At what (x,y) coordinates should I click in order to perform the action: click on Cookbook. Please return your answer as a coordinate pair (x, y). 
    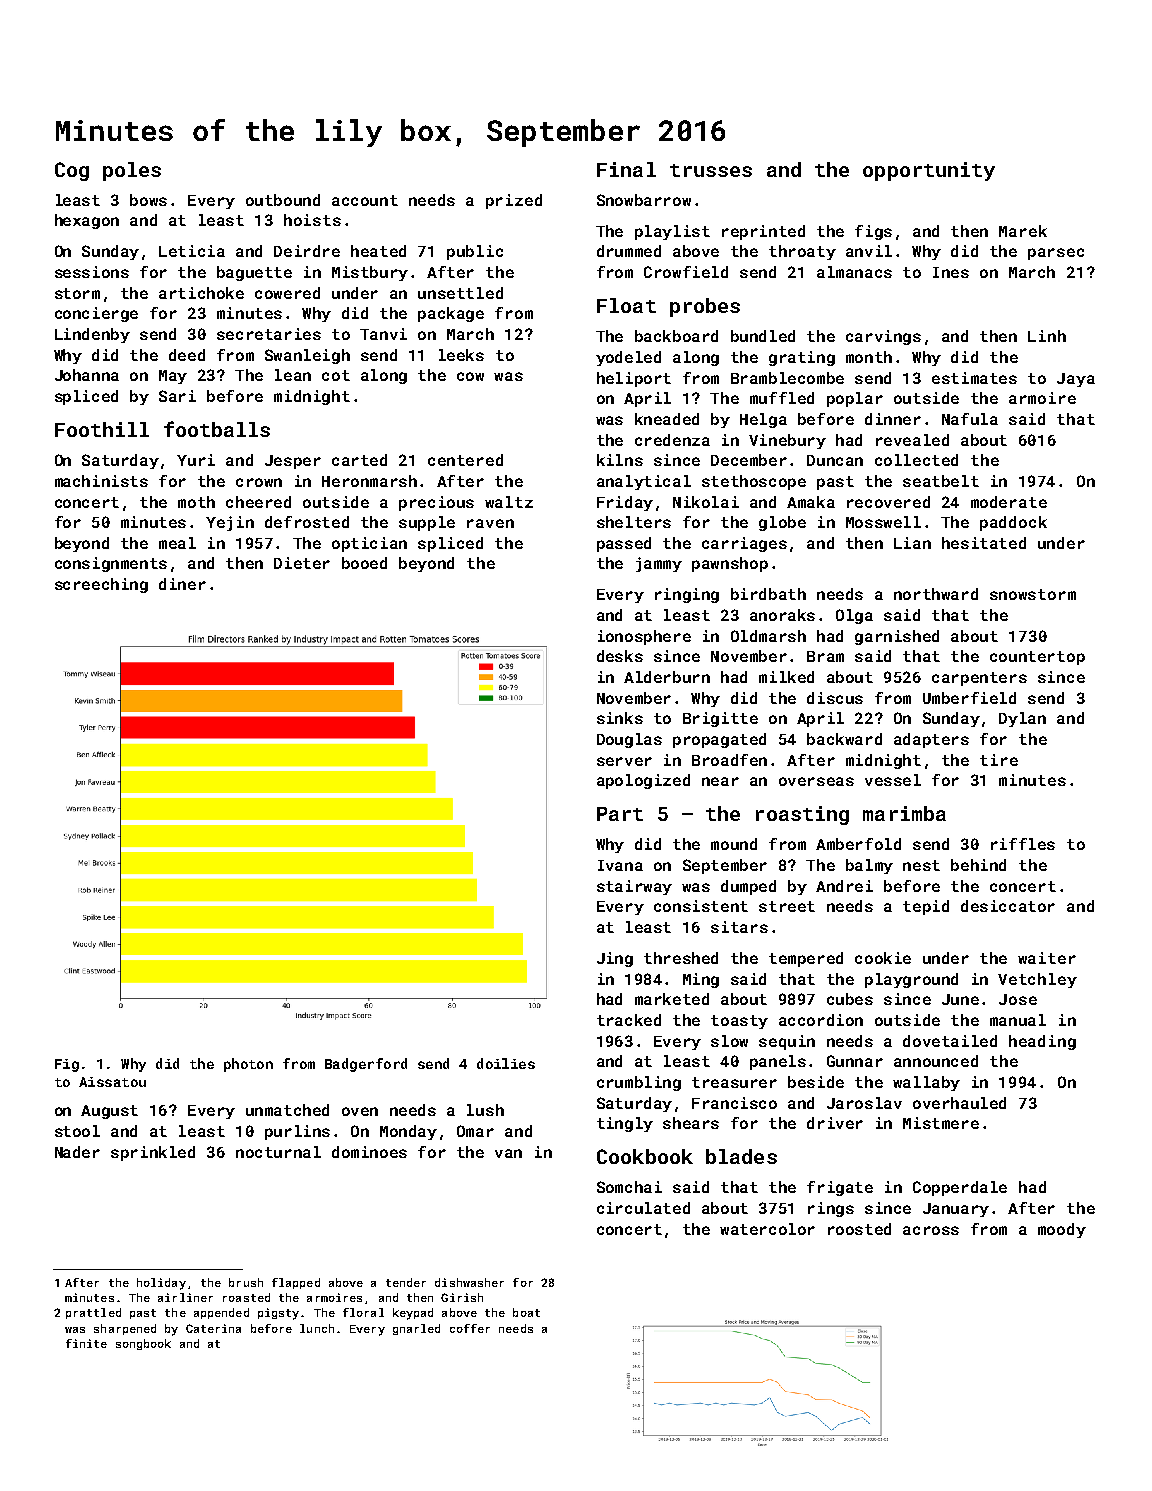
    Looking at the image, I should click on (645, 1156).
